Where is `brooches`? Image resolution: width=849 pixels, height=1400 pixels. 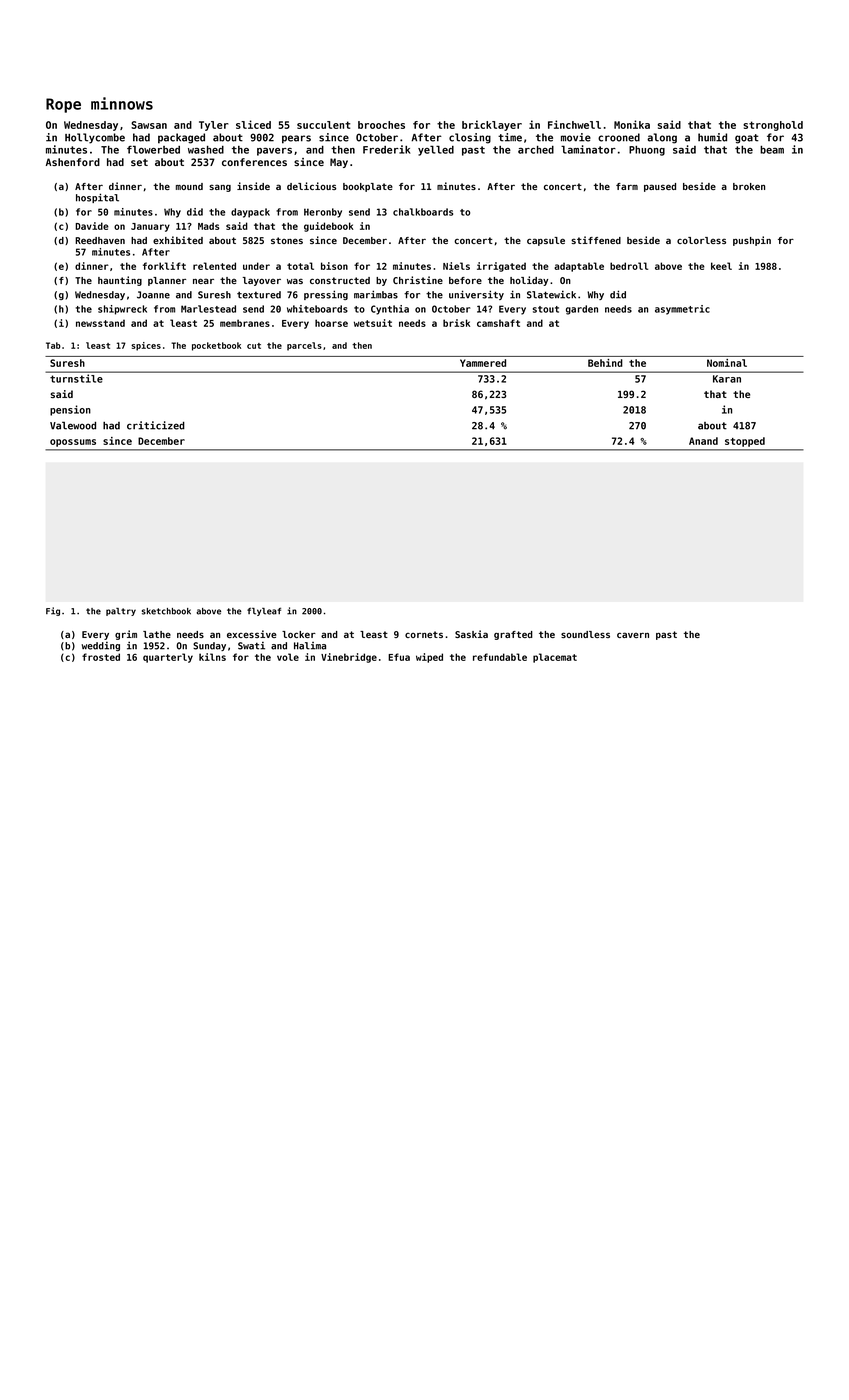 brooches is located at coordinates (381, 125).
